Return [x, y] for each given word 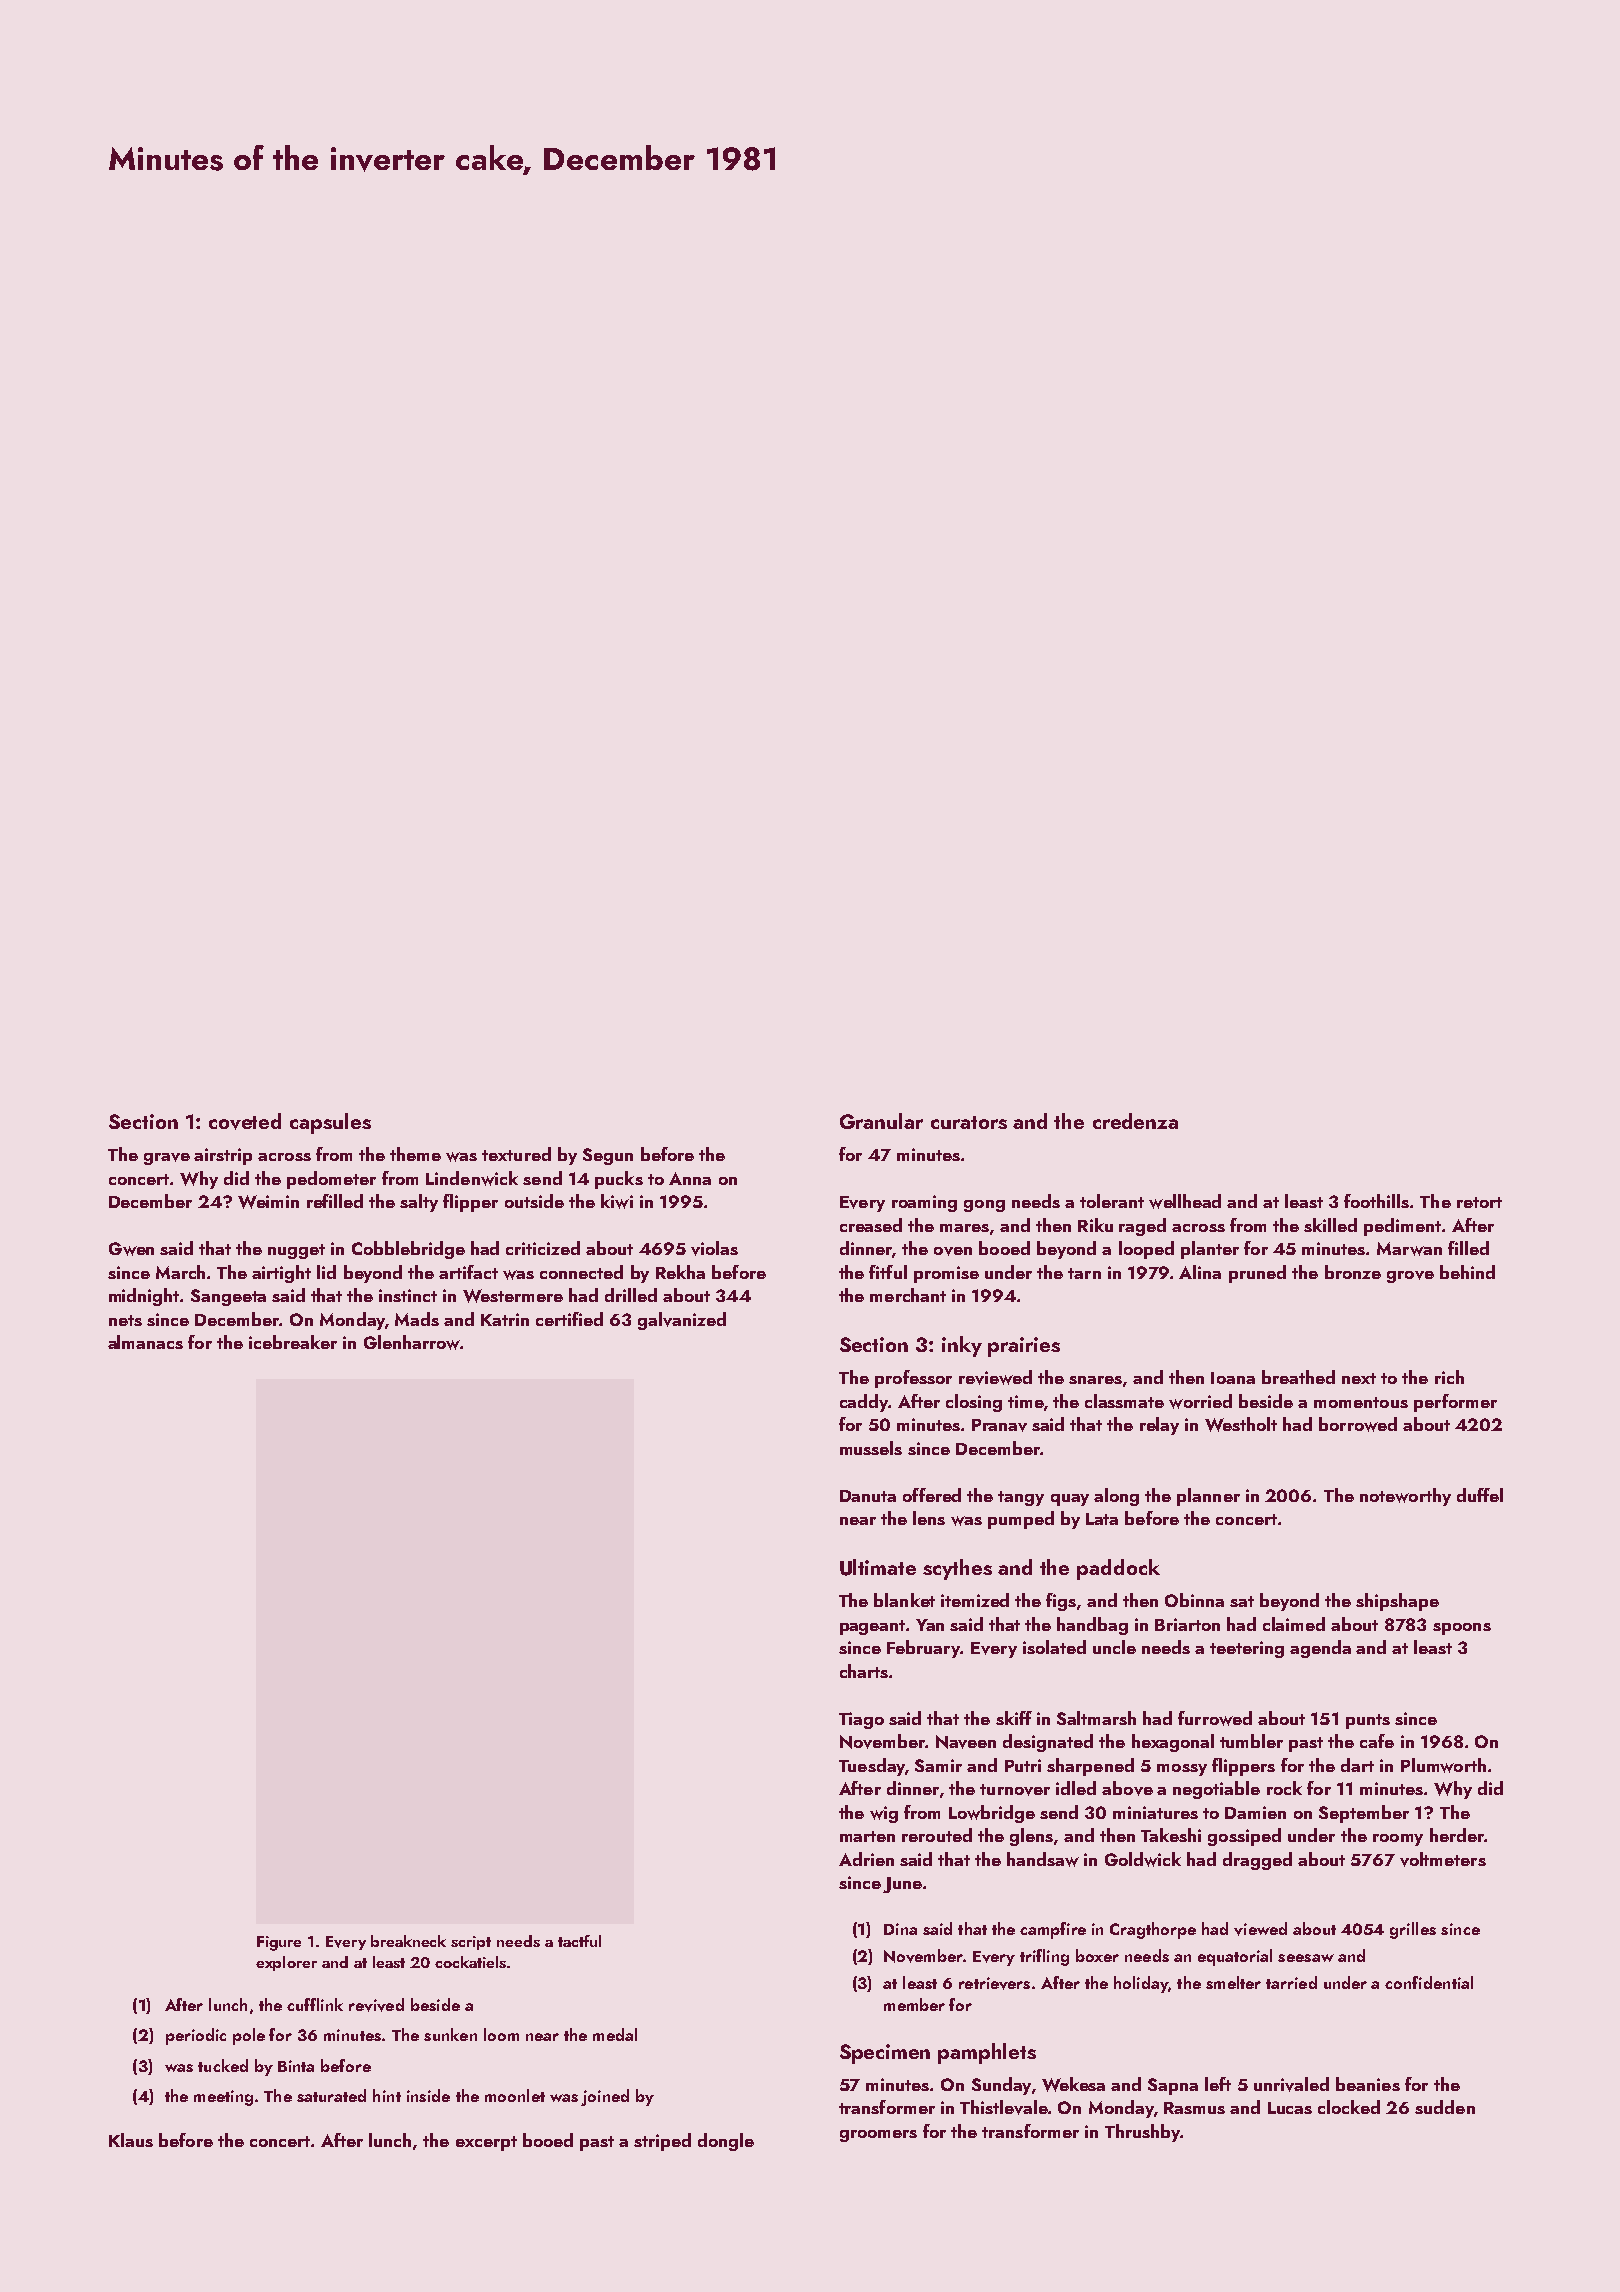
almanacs [145, 1342]
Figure [279, 1943]
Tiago [861, 1720]
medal [615, 2034]
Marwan [1409, 1249]
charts [864, 1671]
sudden [1445, 2107]
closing [974, 1403]
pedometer [331, 1180]
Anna [690, 1178]
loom [501, 2034]
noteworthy [1405, 1497]
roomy [1398, 1840]
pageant [872, 1627]
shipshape [1397, 1602]
